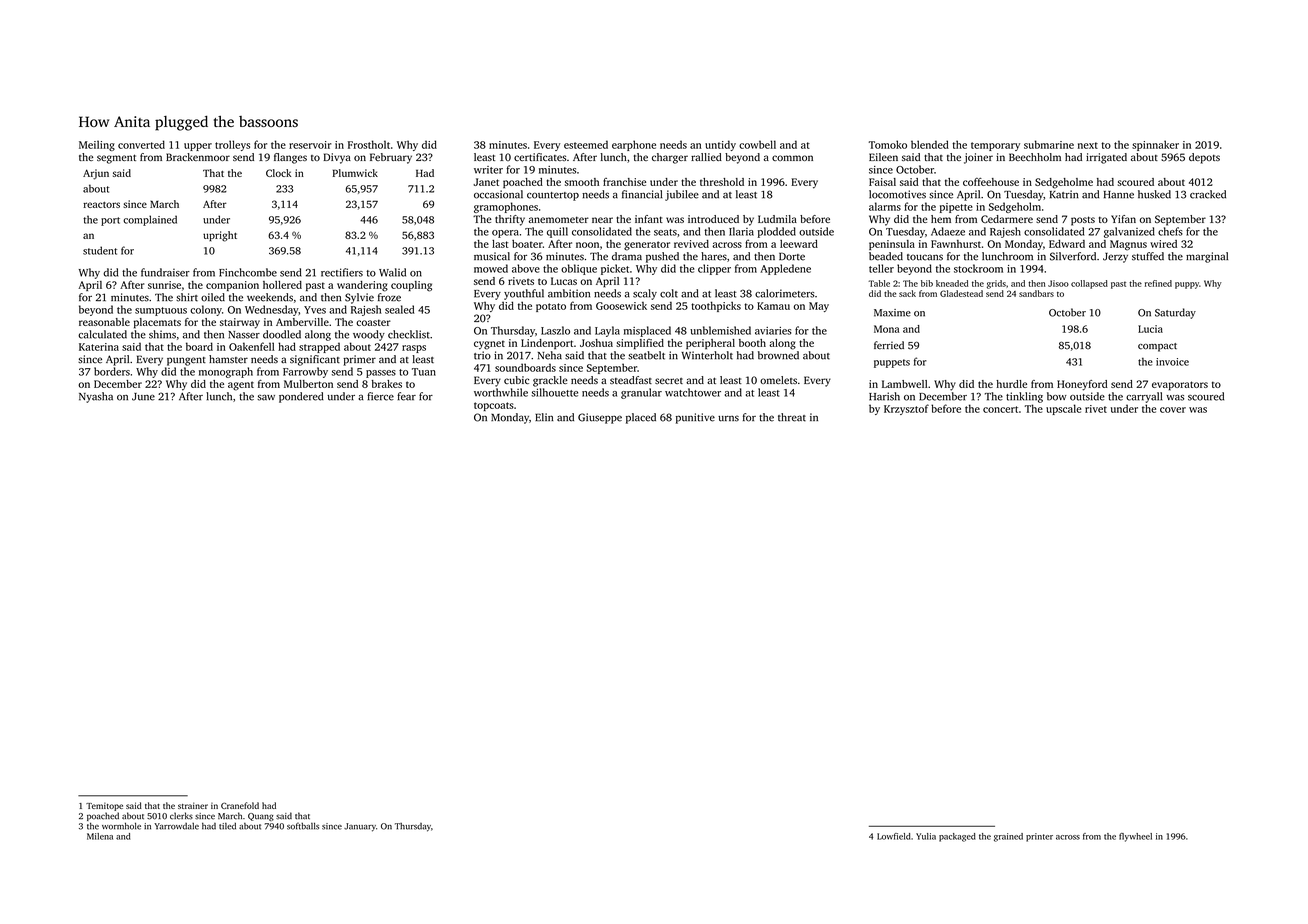  I want to click on January, so click(360, 827).
